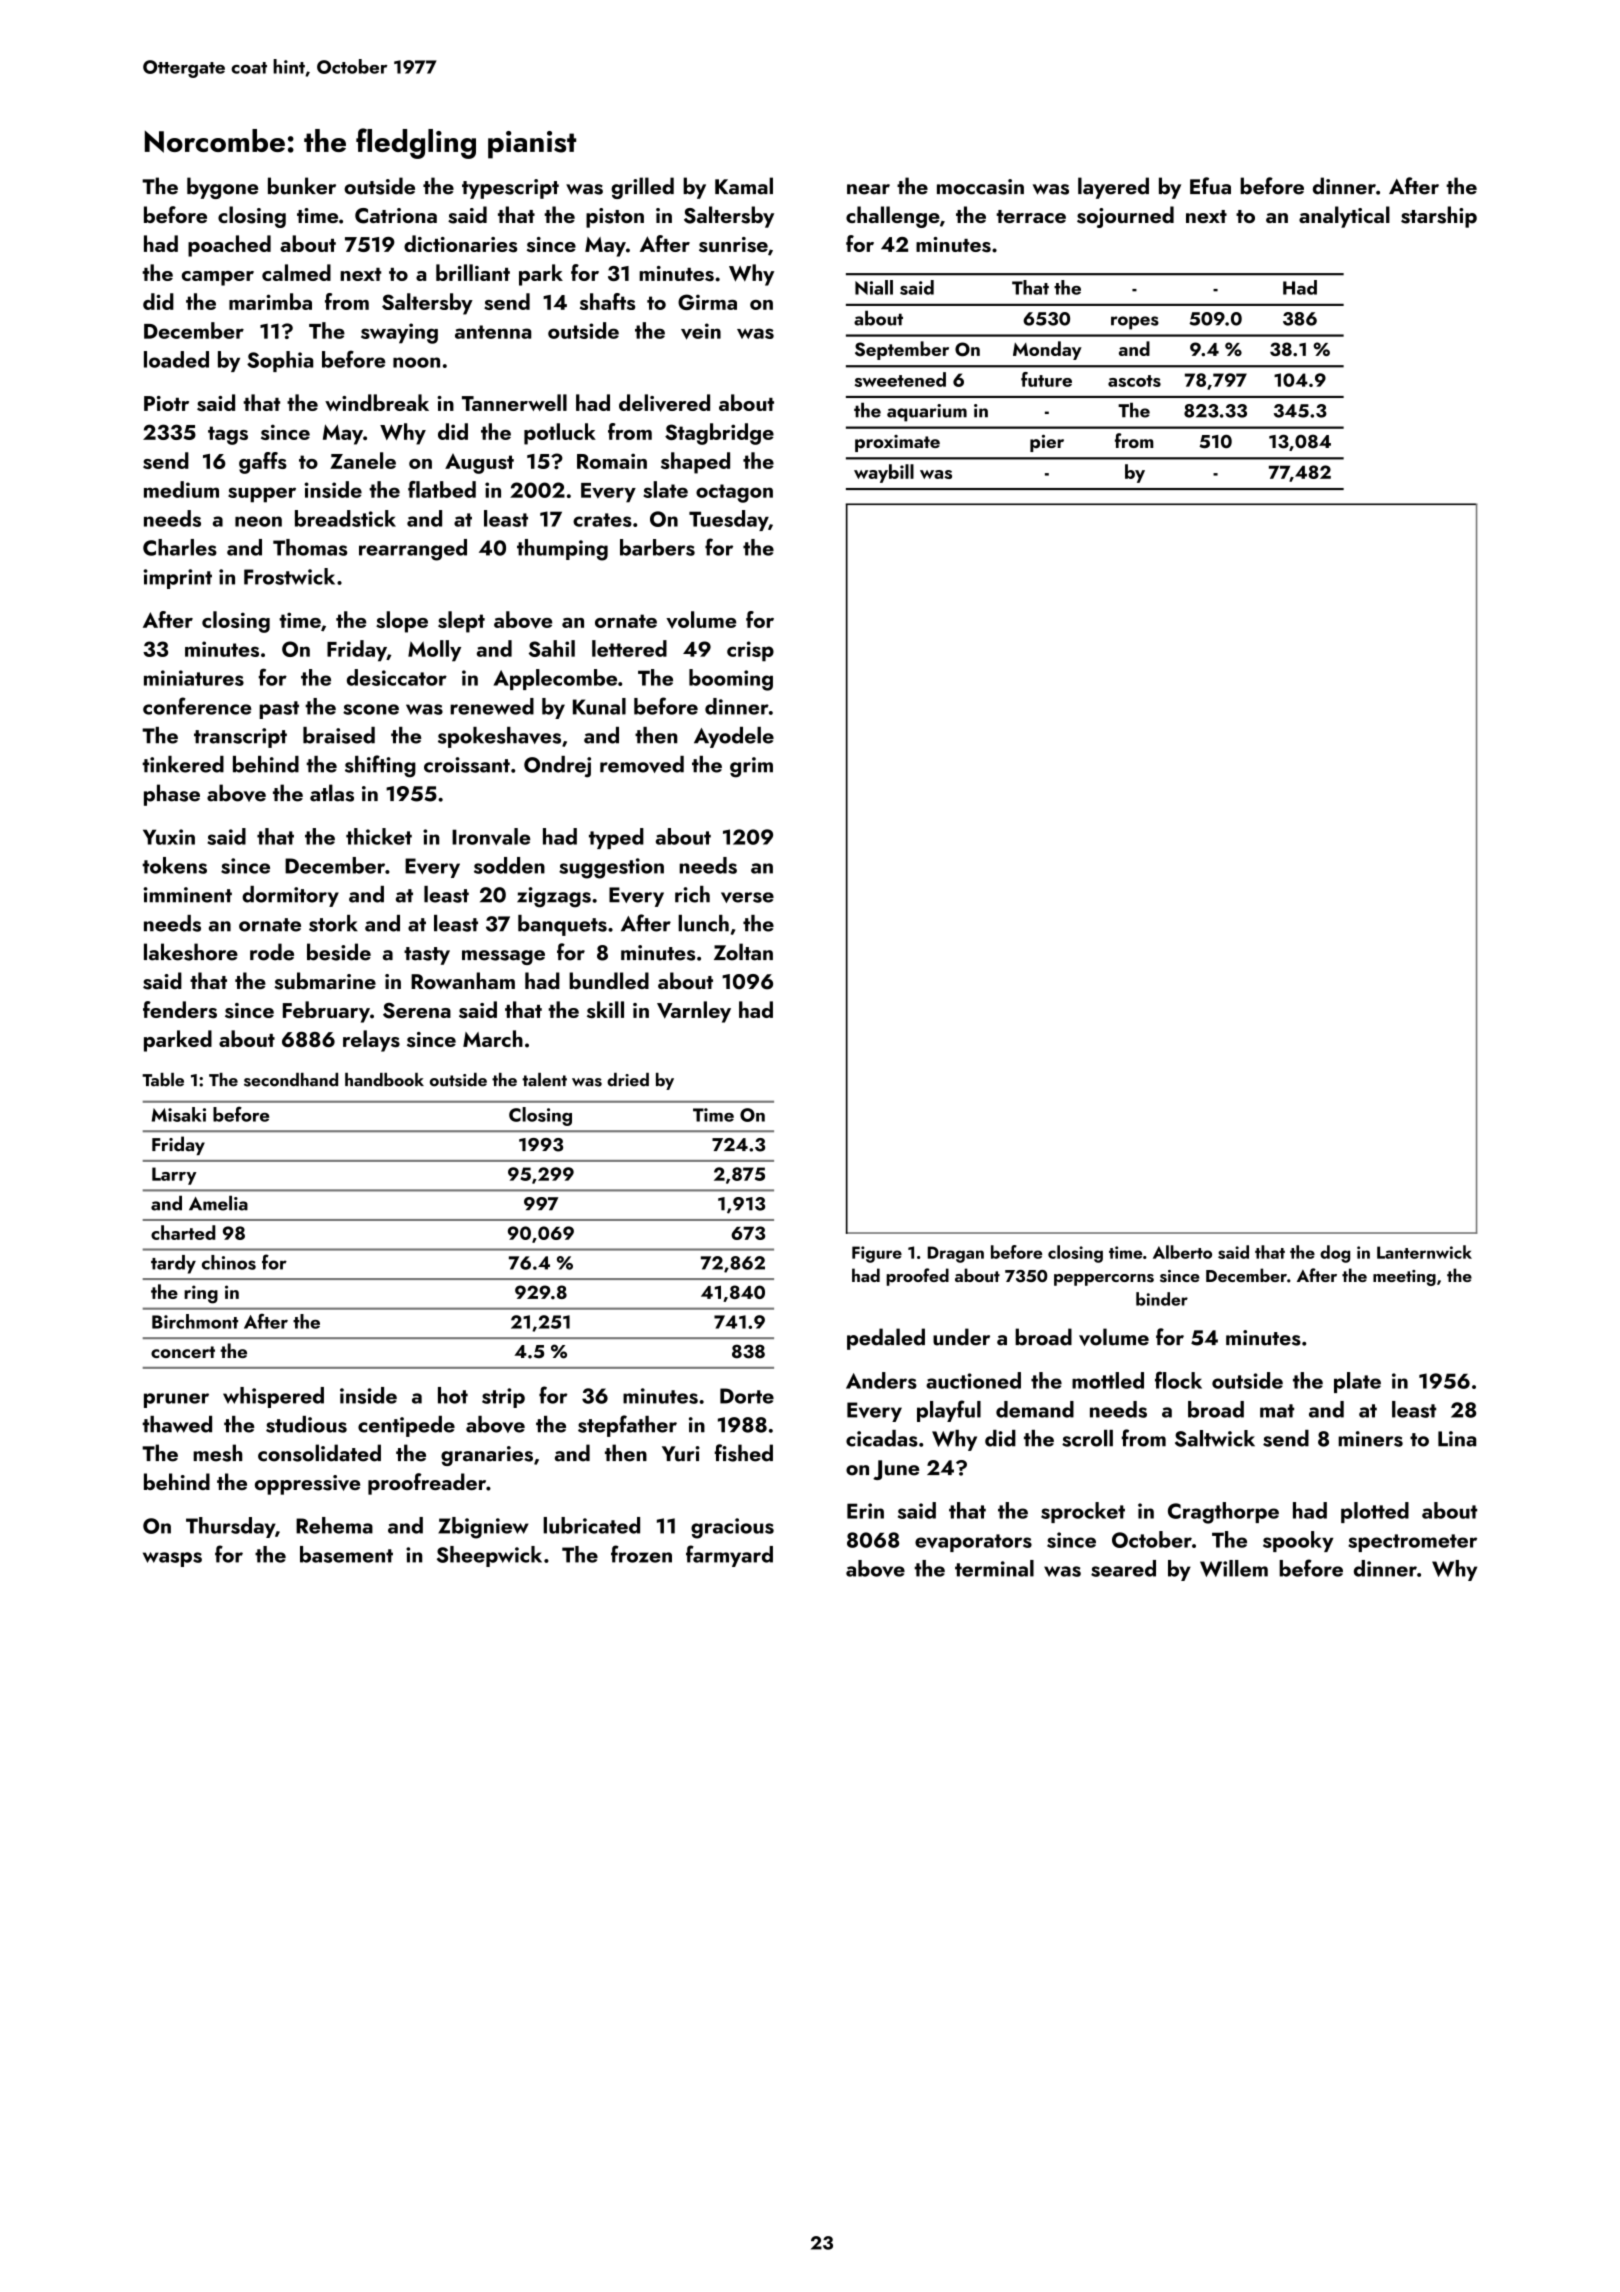 The height and width of the screenshot is (2292, 1620). Describe the element at coordinates (874, 287) in the screenshot. I see `Niall` at that location.
